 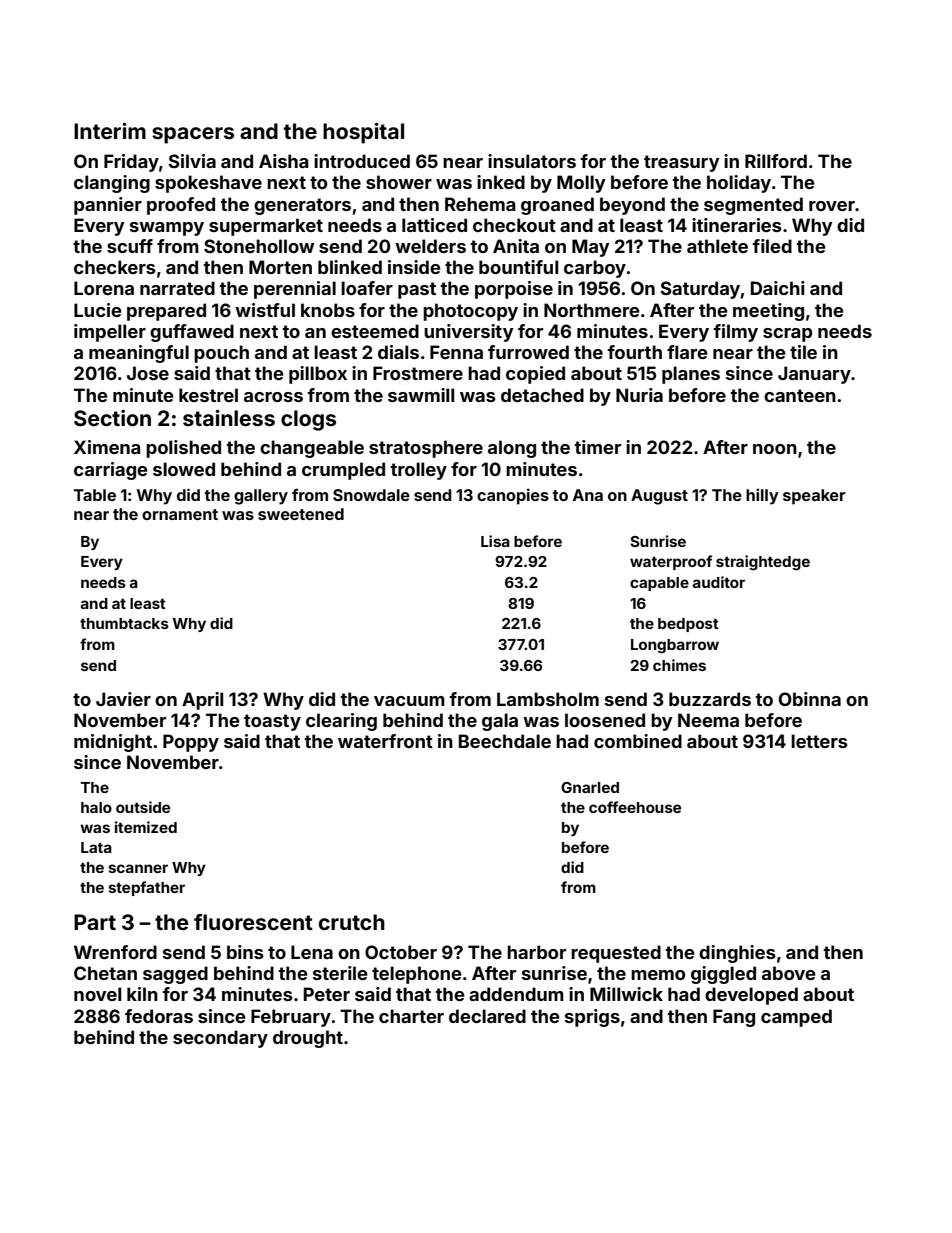 I want to click on toasty, so click(x=272, y=722).
